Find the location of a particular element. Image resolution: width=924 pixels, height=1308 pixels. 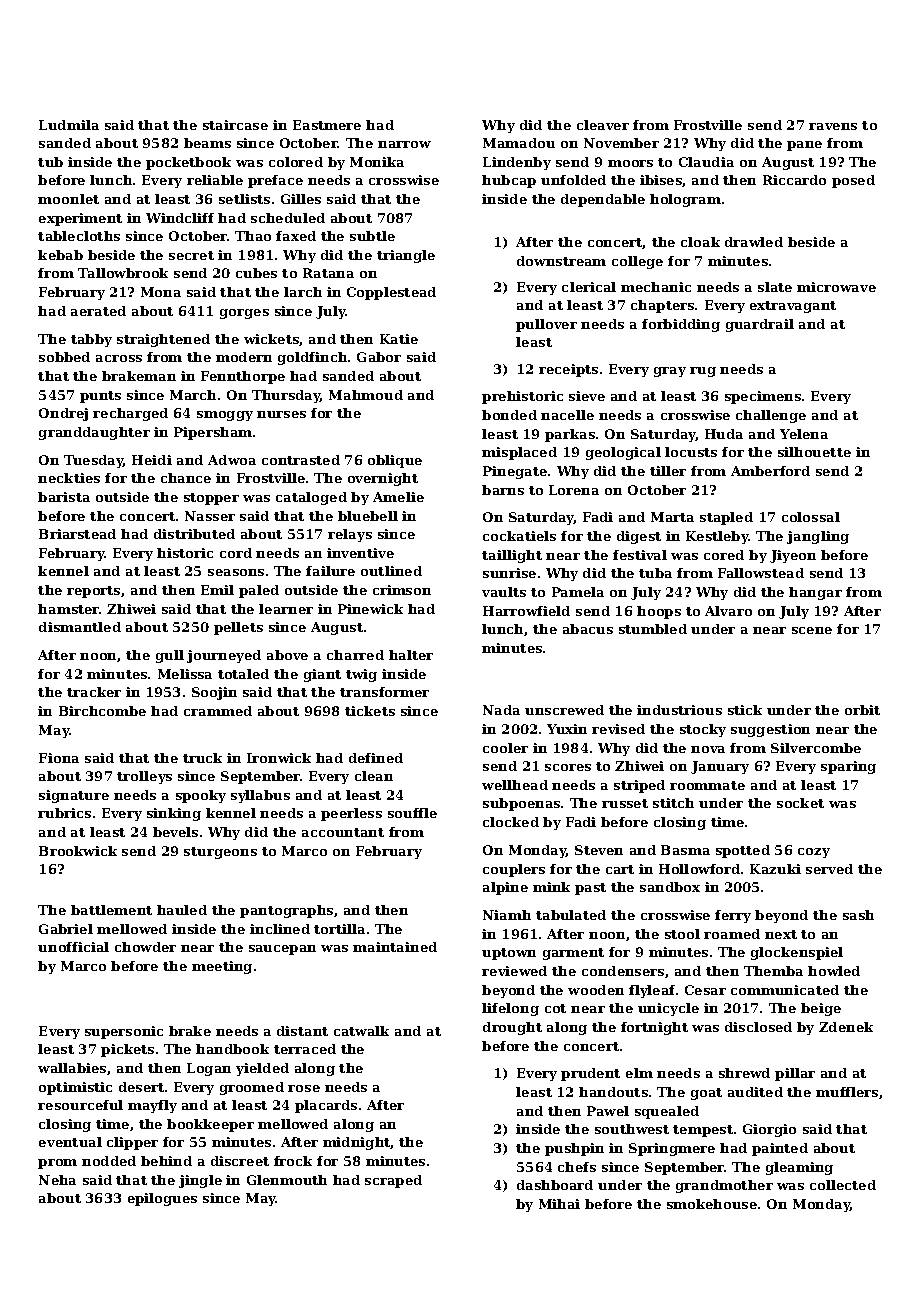

bookkeeper is located at coordinates (210, 1125).
